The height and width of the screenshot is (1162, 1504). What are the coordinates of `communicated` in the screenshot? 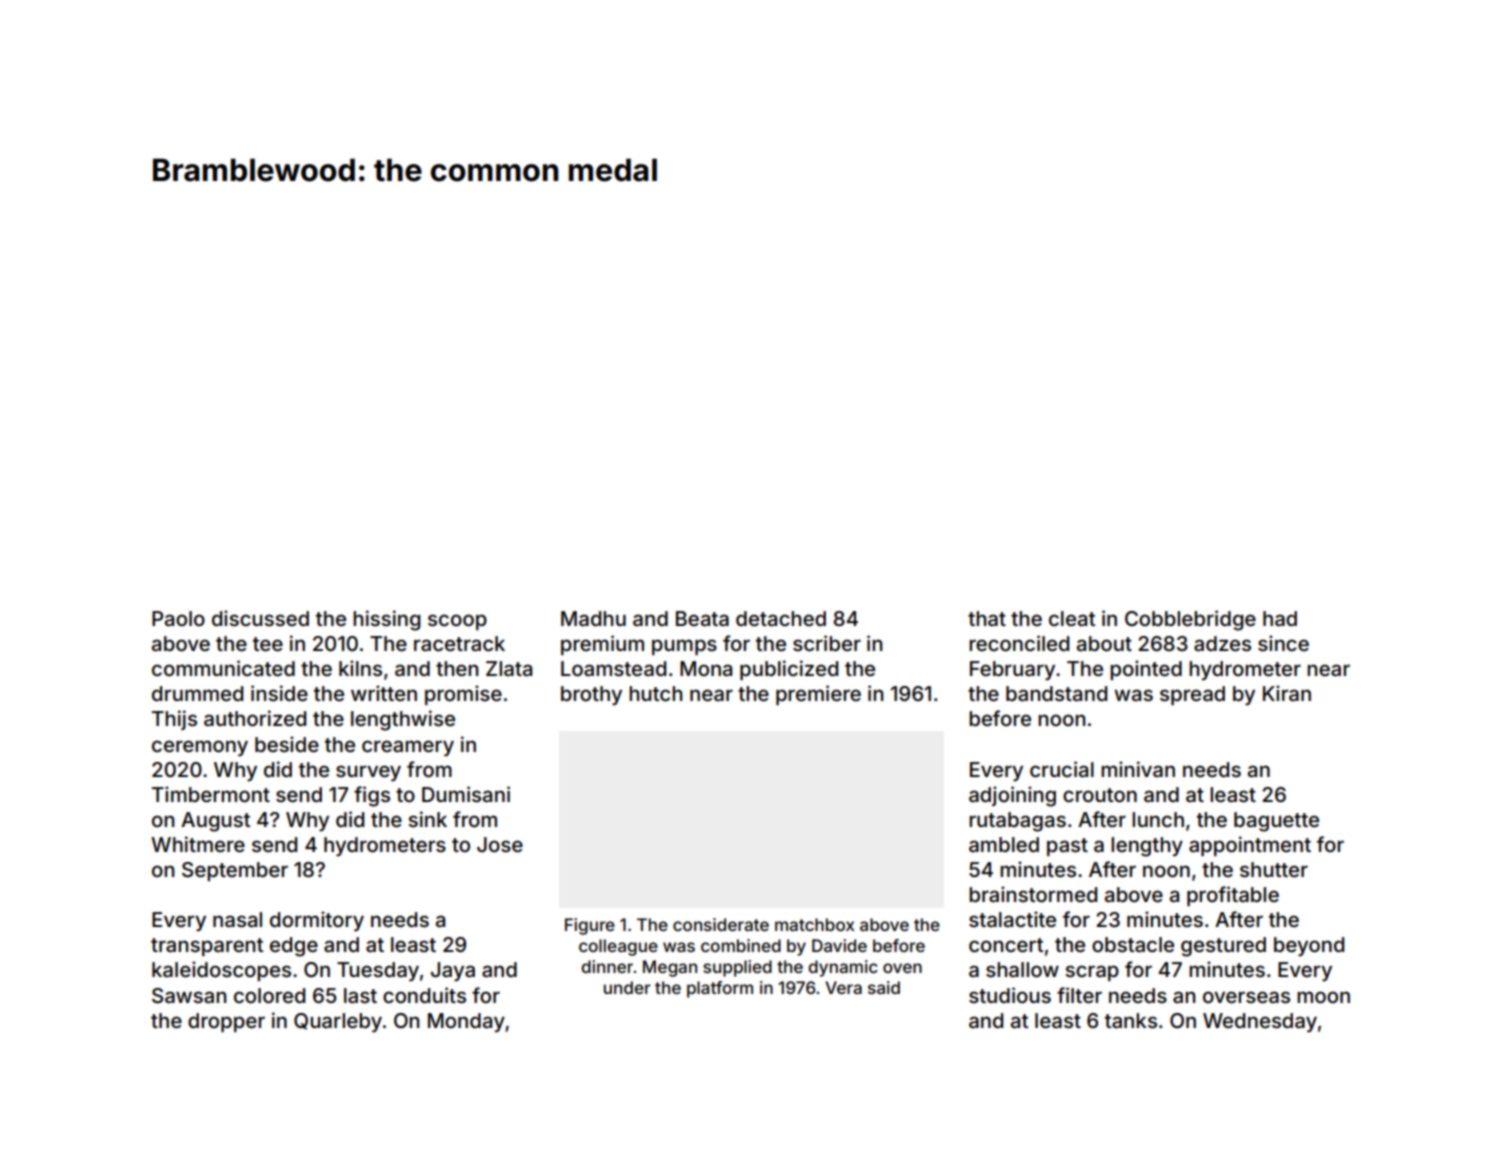 It's located at (223, 668).
